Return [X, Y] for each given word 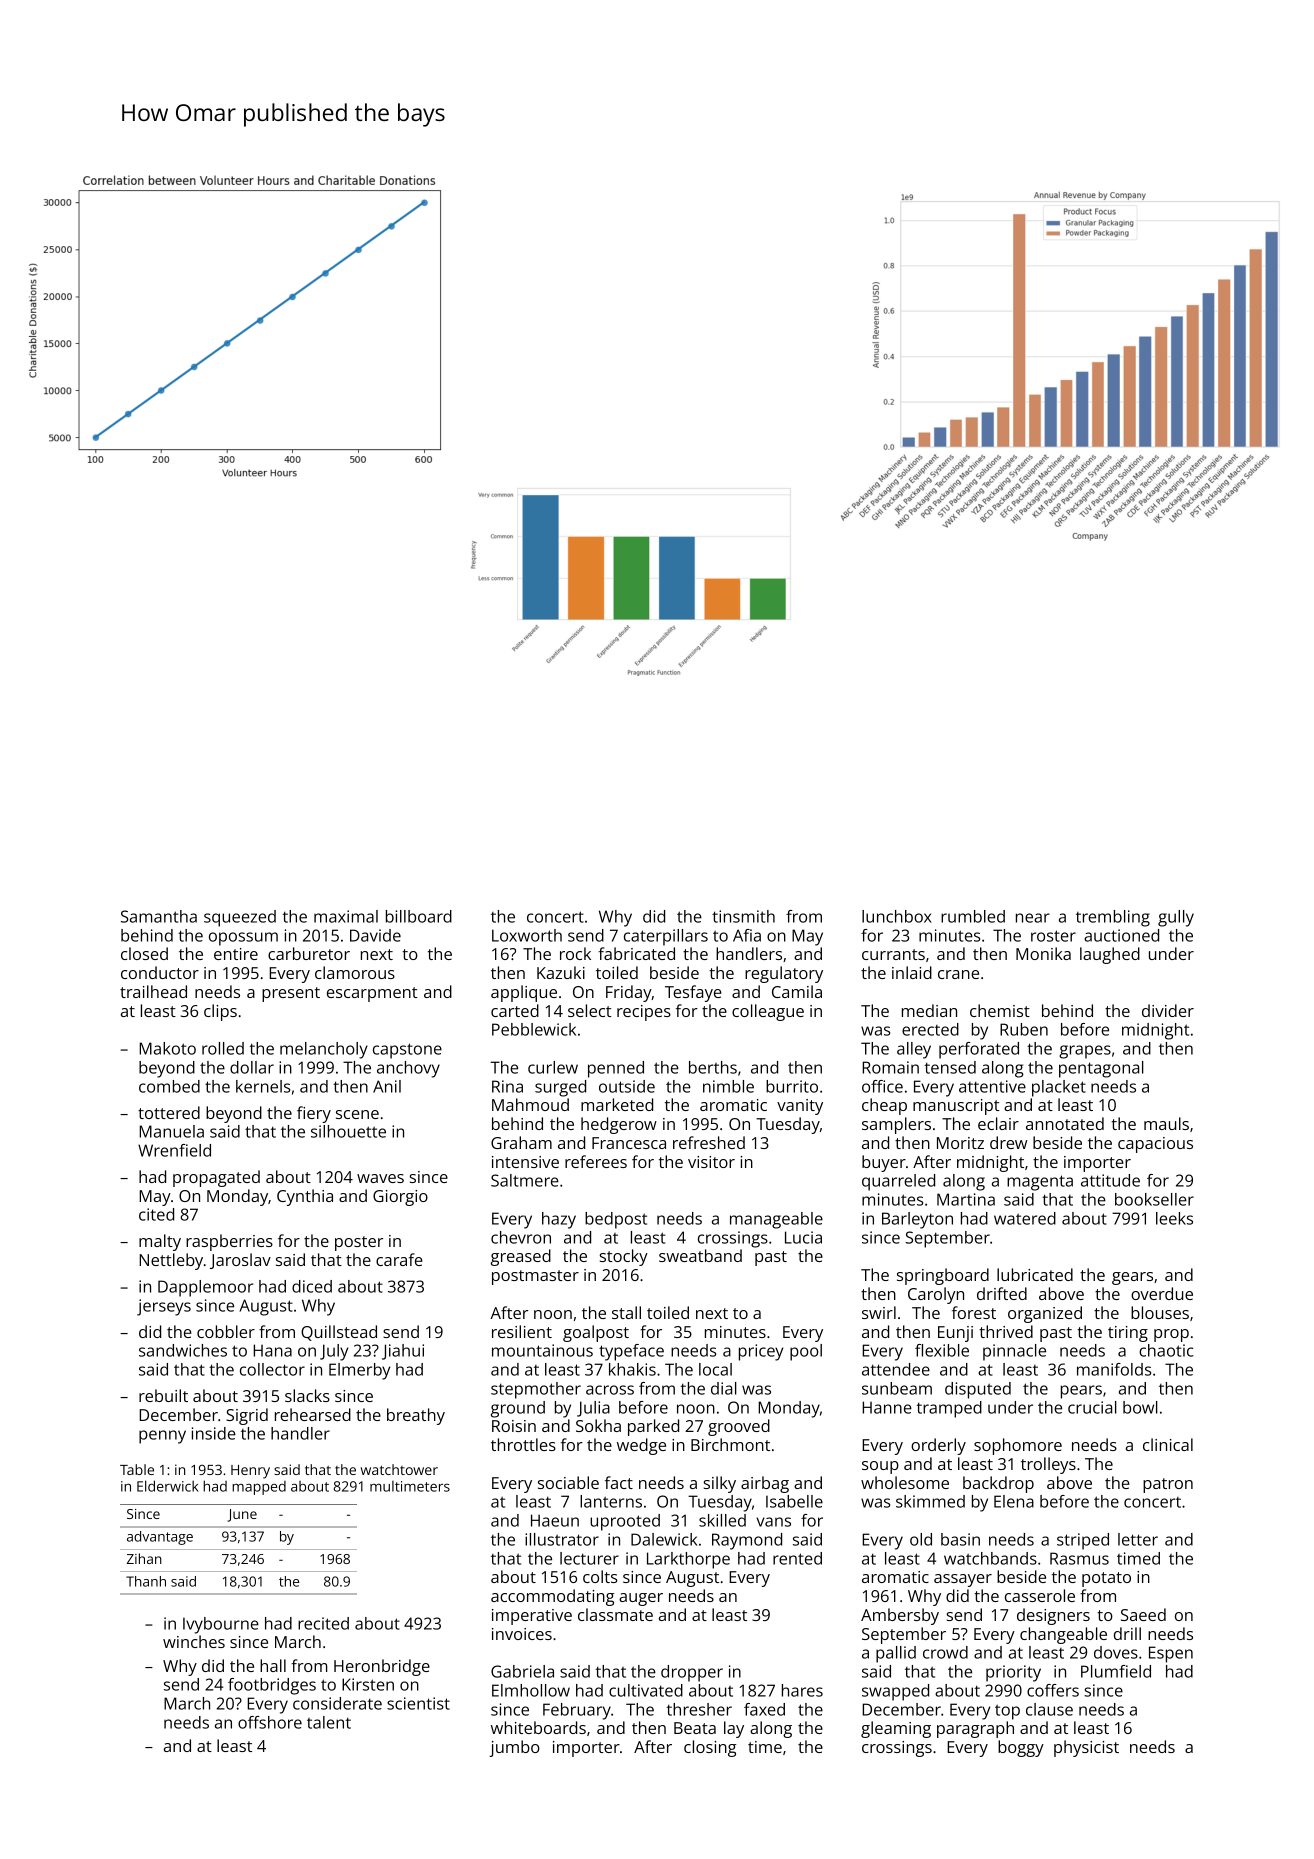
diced [312, 1286]
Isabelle [794, 1501]
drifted [1002, 1293]
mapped [259, 1488]
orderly [938, 1446]
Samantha [159, 916]
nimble [728, 1086]
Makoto [167, 1048]
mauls [1166, 1123]
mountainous [542, 1350]
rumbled [973, 916]
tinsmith [743, 916]
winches [194, 1641]
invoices [522, 1634]
